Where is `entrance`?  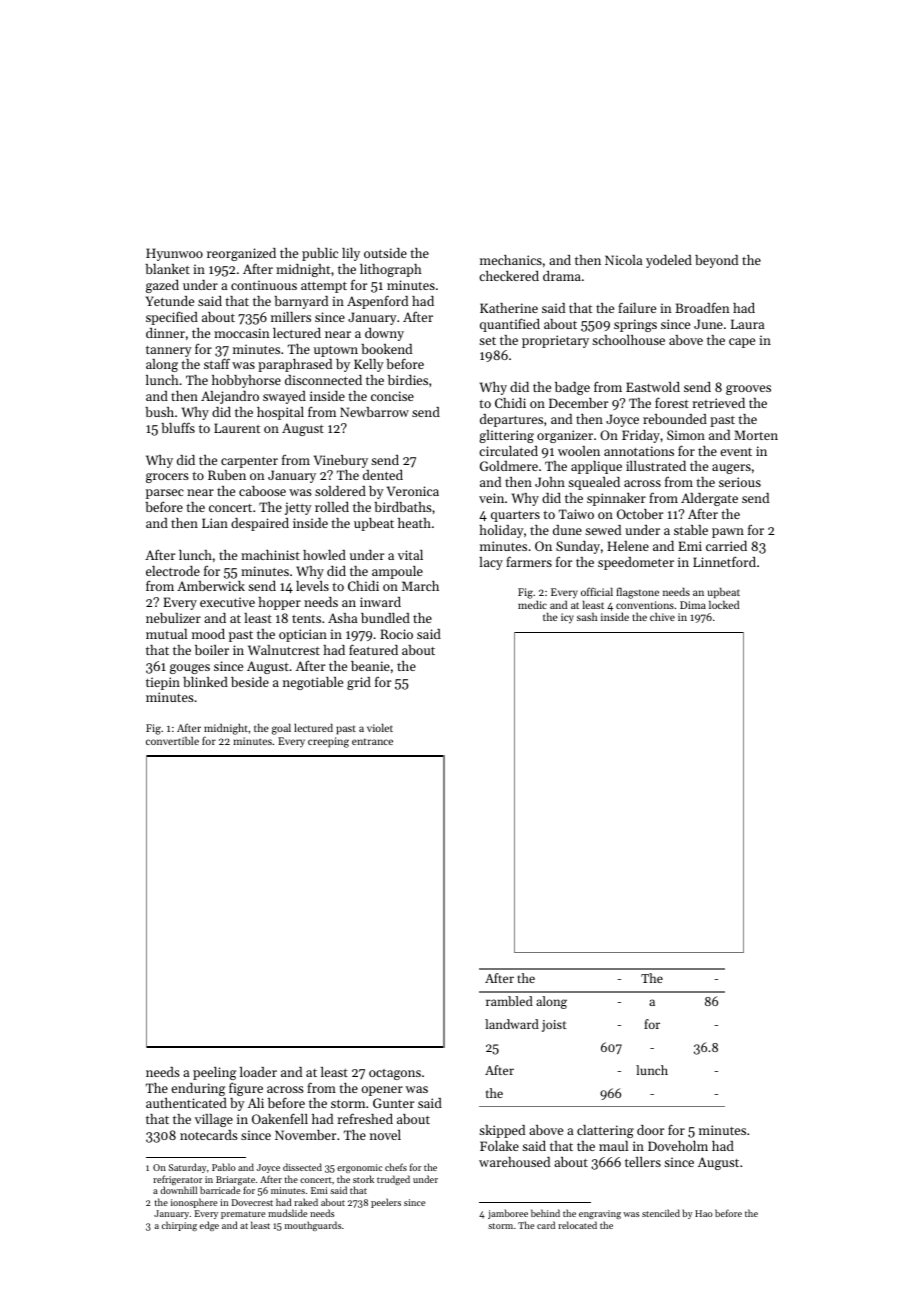
entrance is located at coordinates (372, 741).
